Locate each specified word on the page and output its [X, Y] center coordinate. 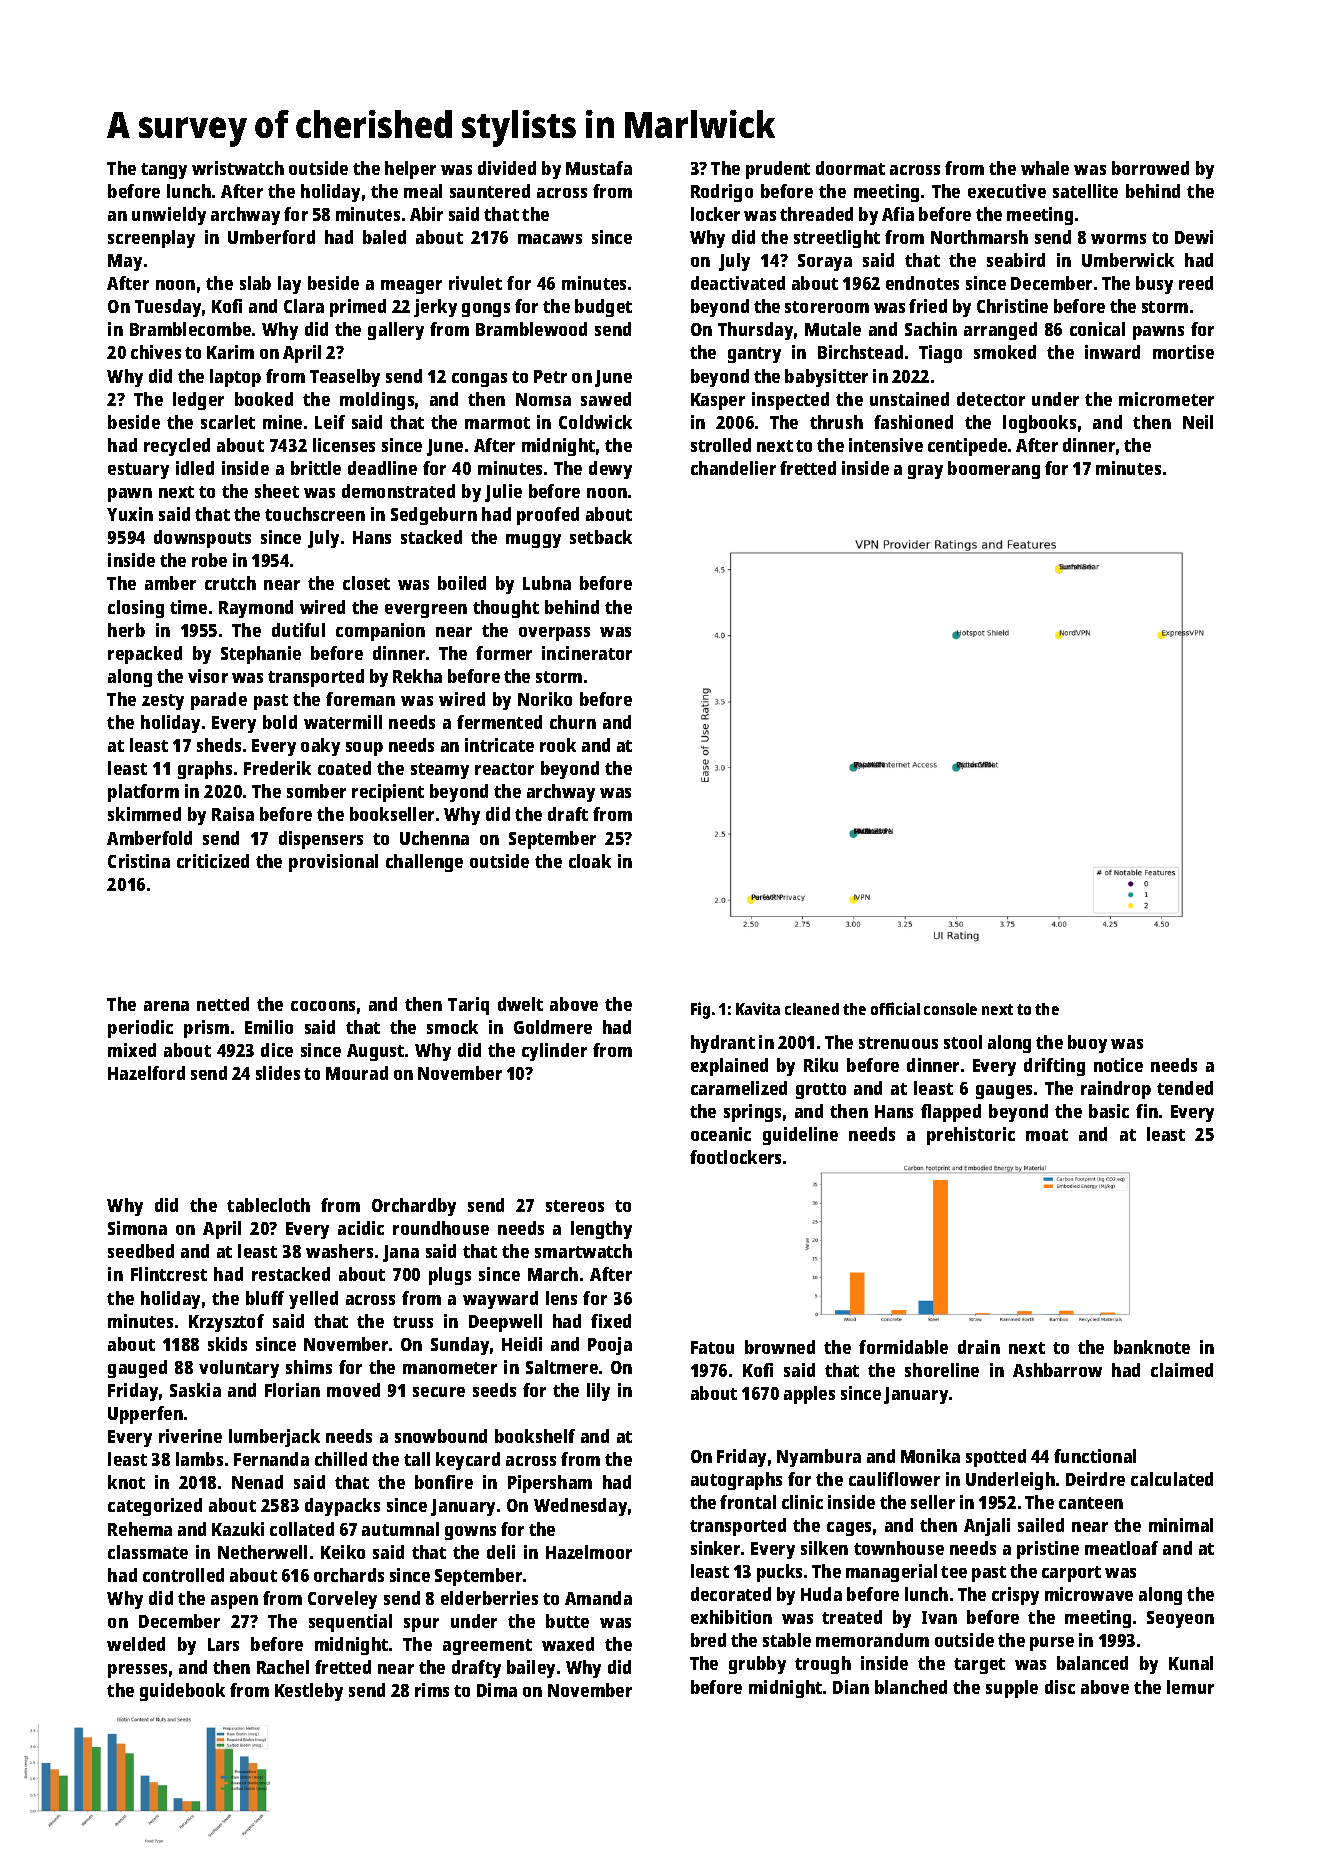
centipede [967, 447]
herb [126, 630]
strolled [721, 445]
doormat [850, 168]
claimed [1182, 1370]
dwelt [520, 1004]
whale [1045, 168]
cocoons [323, 1006]
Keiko [343, 1552]
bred [708, 1640]
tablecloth [268, 1205]
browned [780, 1347]
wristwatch [238, 168]
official [895, 1008]
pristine [1048, 1550]
